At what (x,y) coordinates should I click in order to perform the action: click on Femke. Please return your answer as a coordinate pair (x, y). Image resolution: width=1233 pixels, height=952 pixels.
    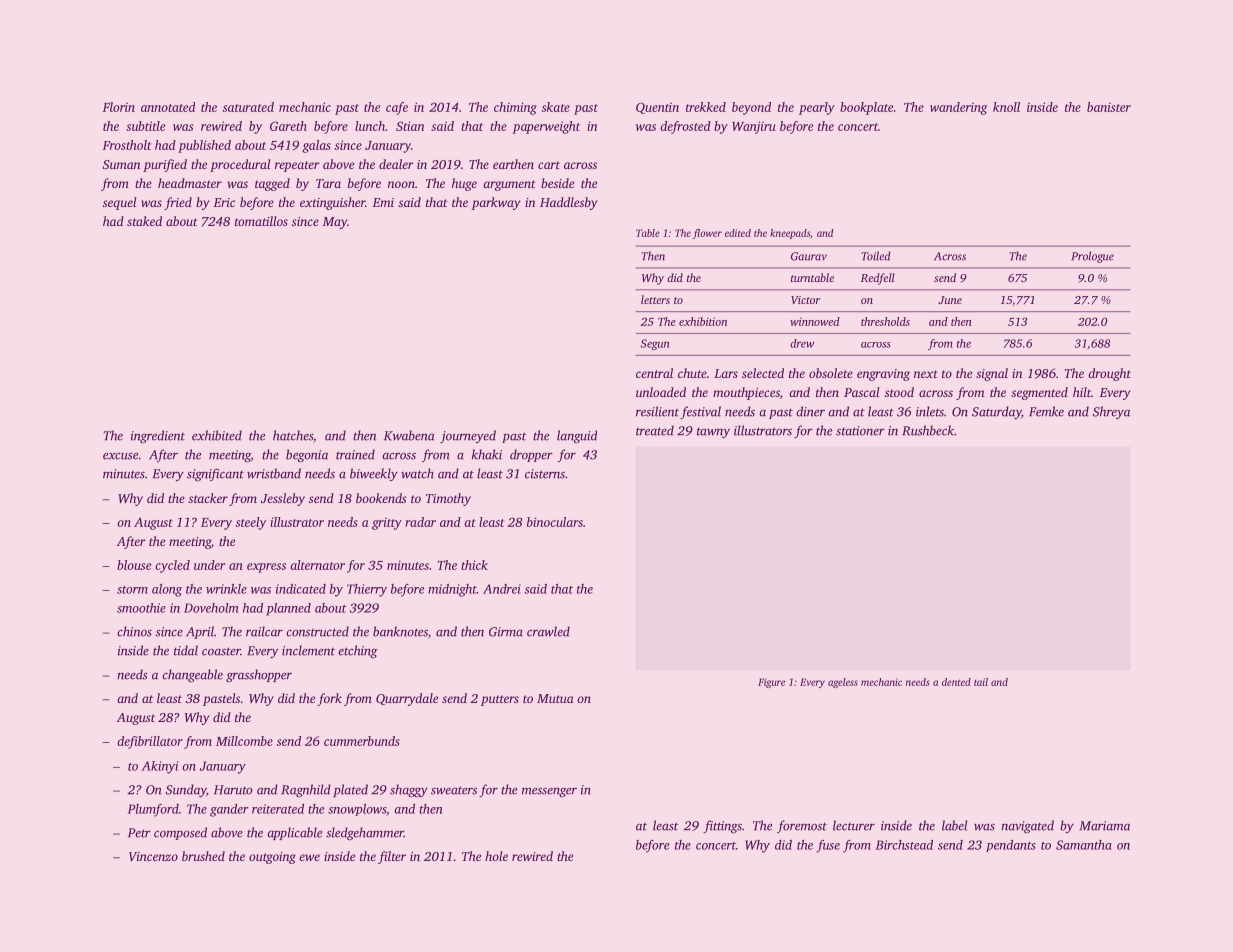
    Looking at the image, I should click on (1046, 411).
